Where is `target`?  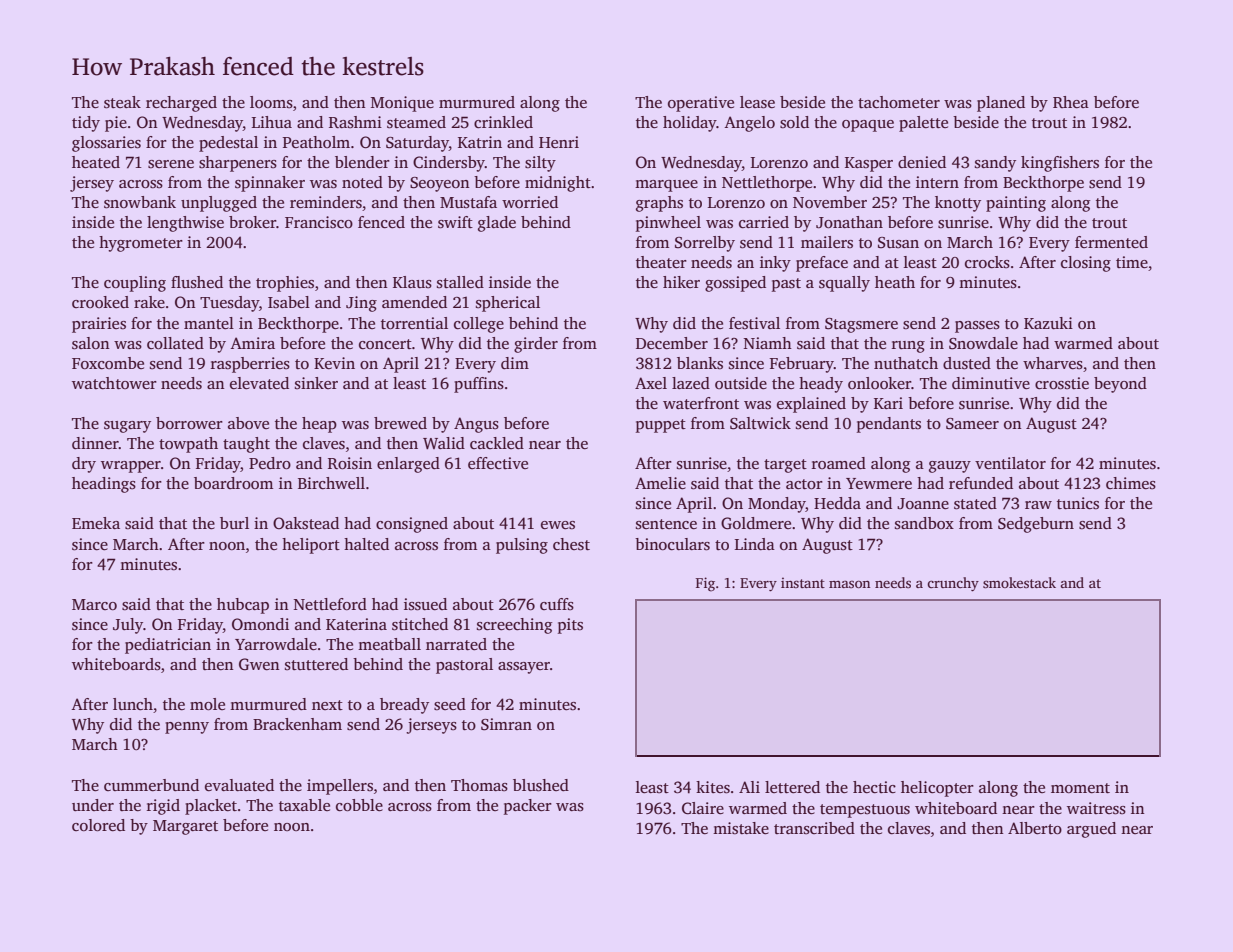
target is located at coordinates (785, 466).
